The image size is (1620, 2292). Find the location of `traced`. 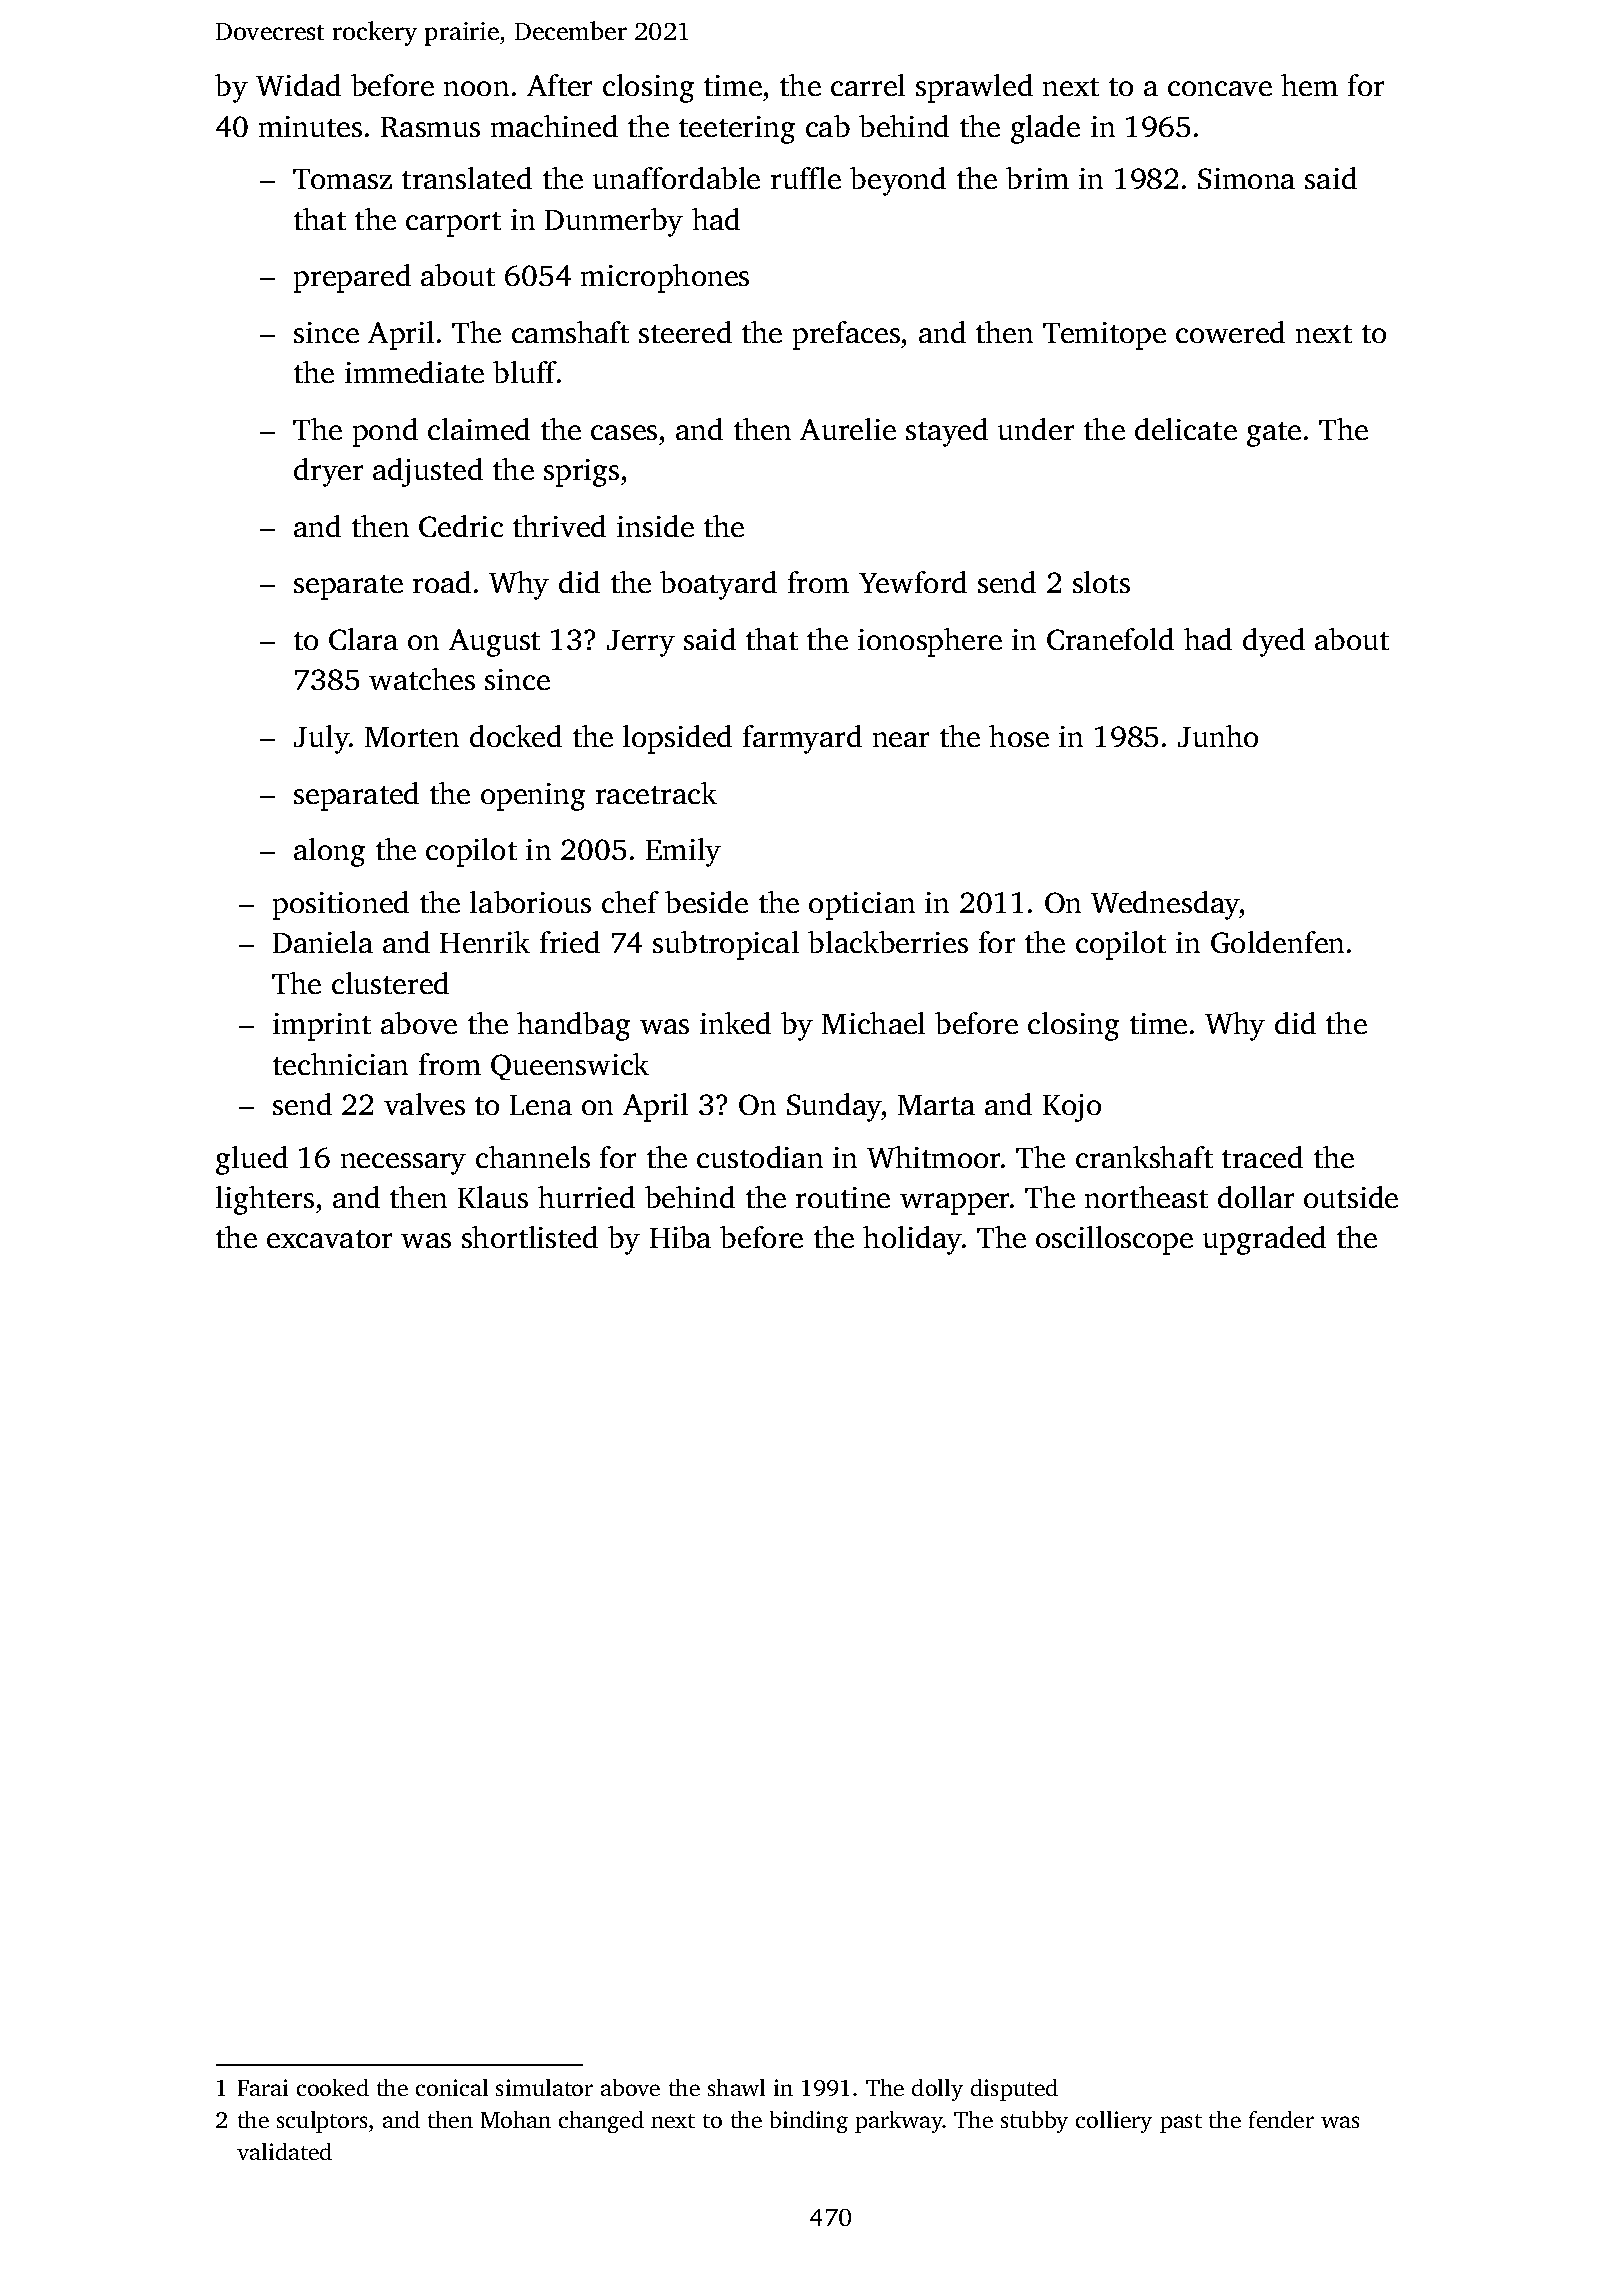

traced is located at coordinates (1262, 1157).
